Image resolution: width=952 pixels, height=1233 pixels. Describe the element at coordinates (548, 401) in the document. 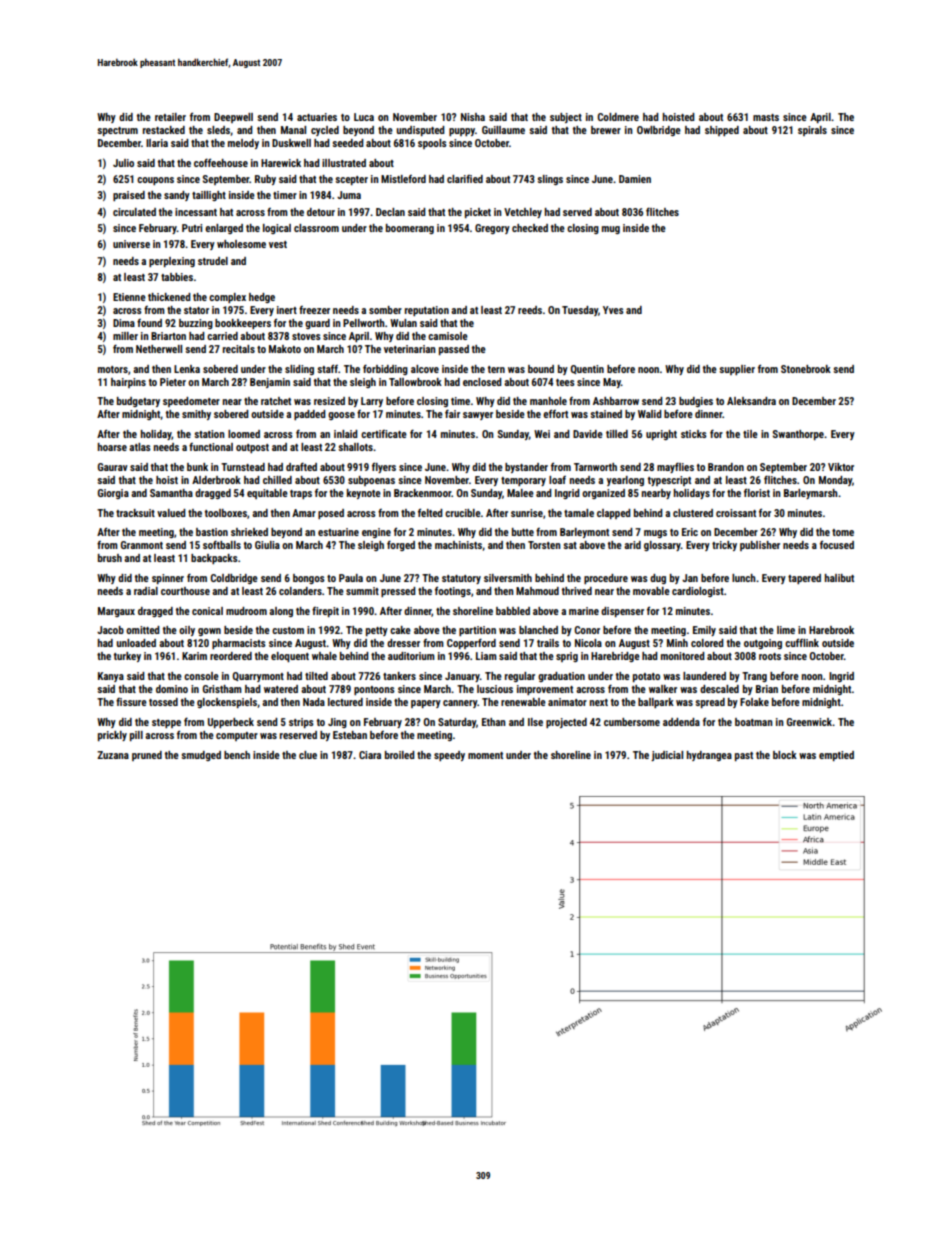

I see `manhole` at that location.
